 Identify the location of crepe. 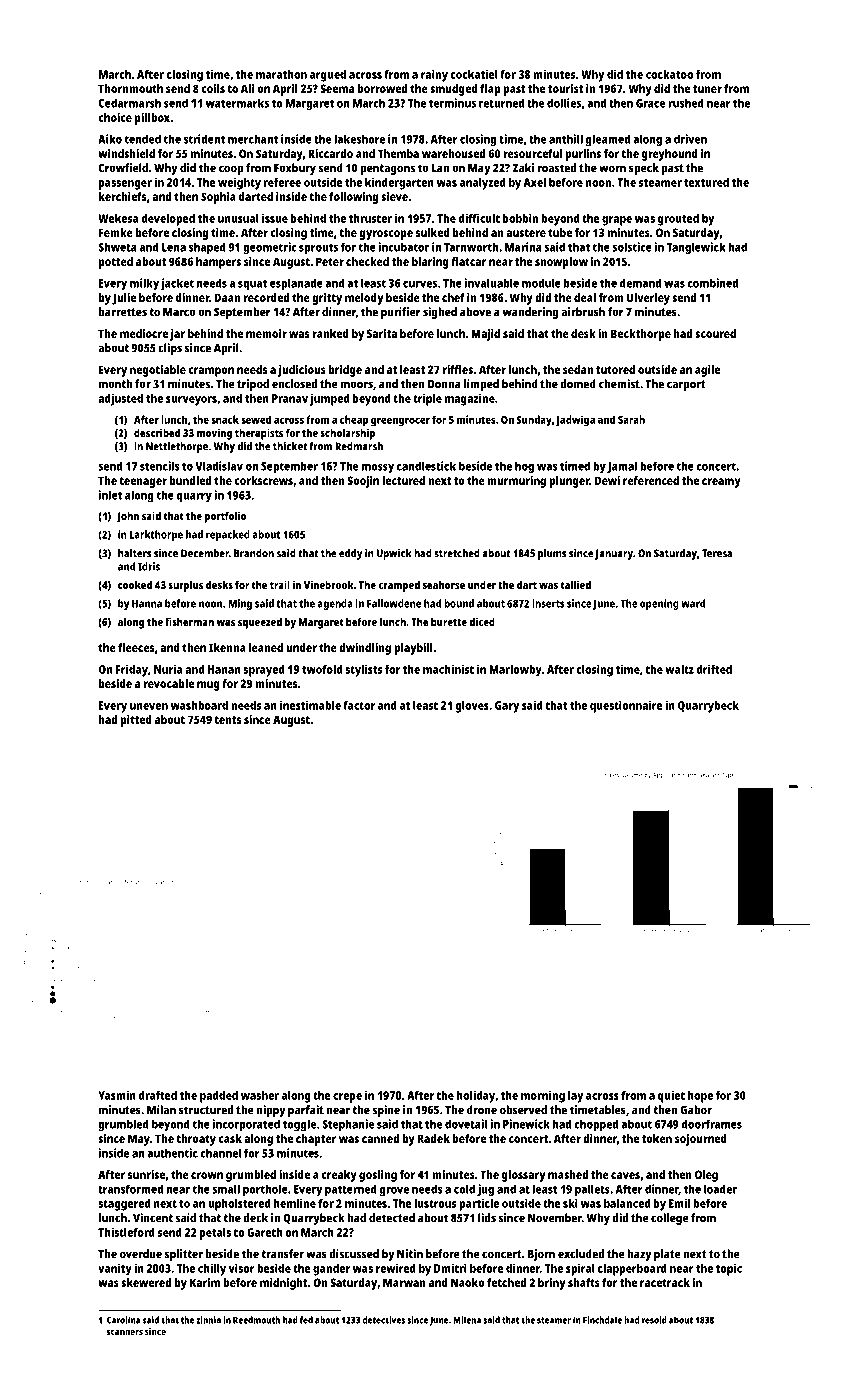
(347, 1098).
